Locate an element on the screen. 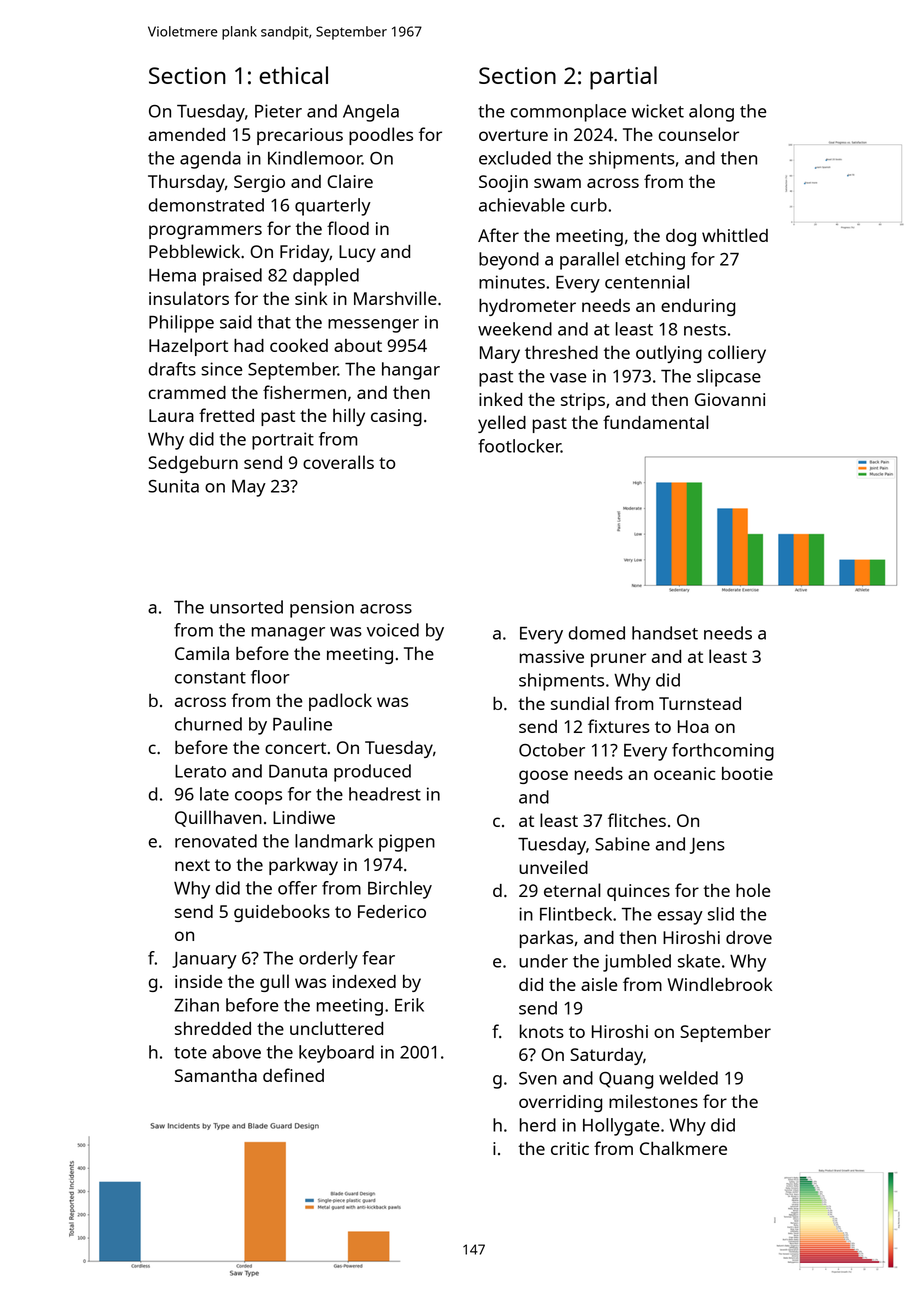 The image size is (924, 1314). said is located at coordinates (236, 322).
